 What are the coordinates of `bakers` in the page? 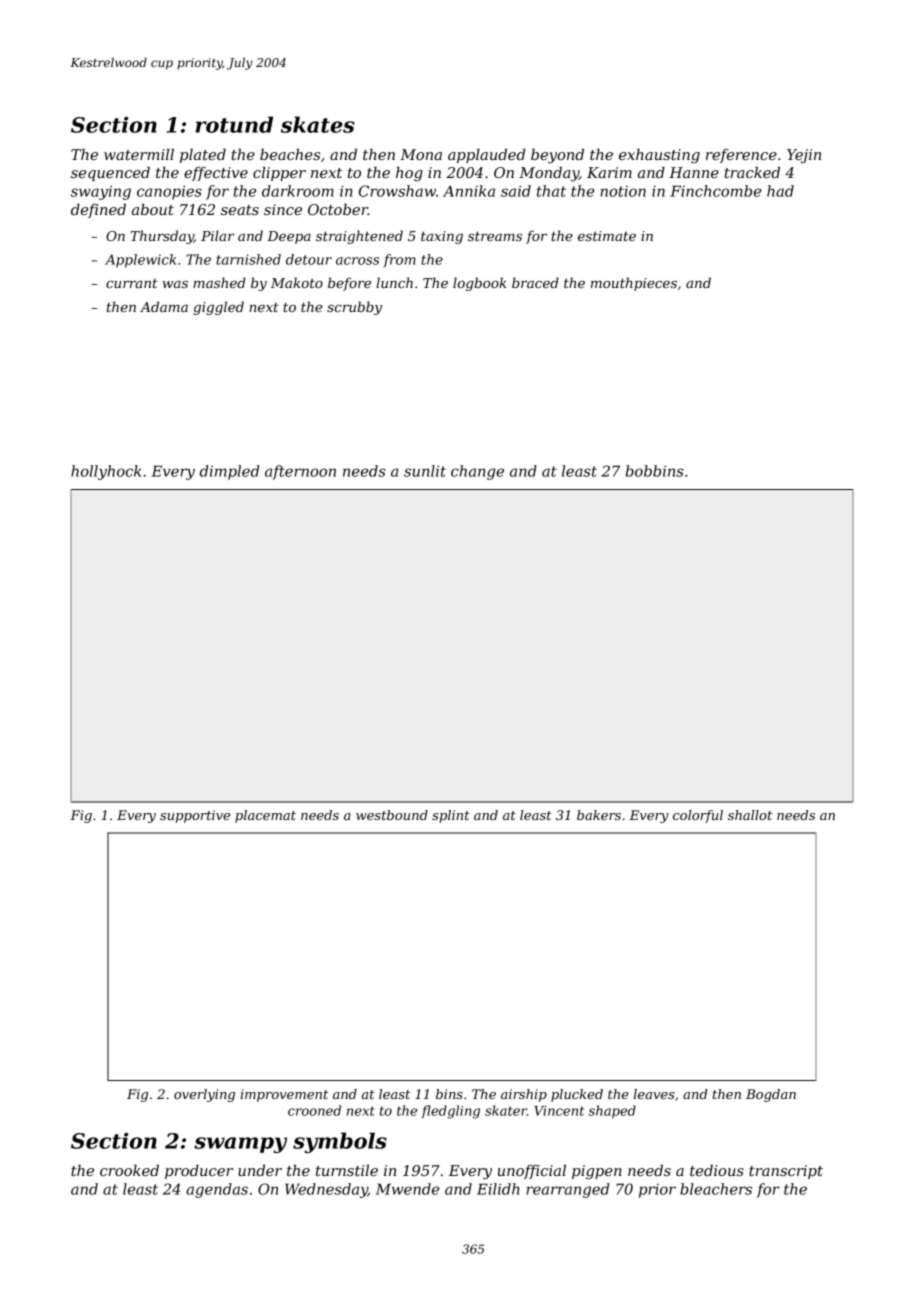 It's located at (599, 815).
